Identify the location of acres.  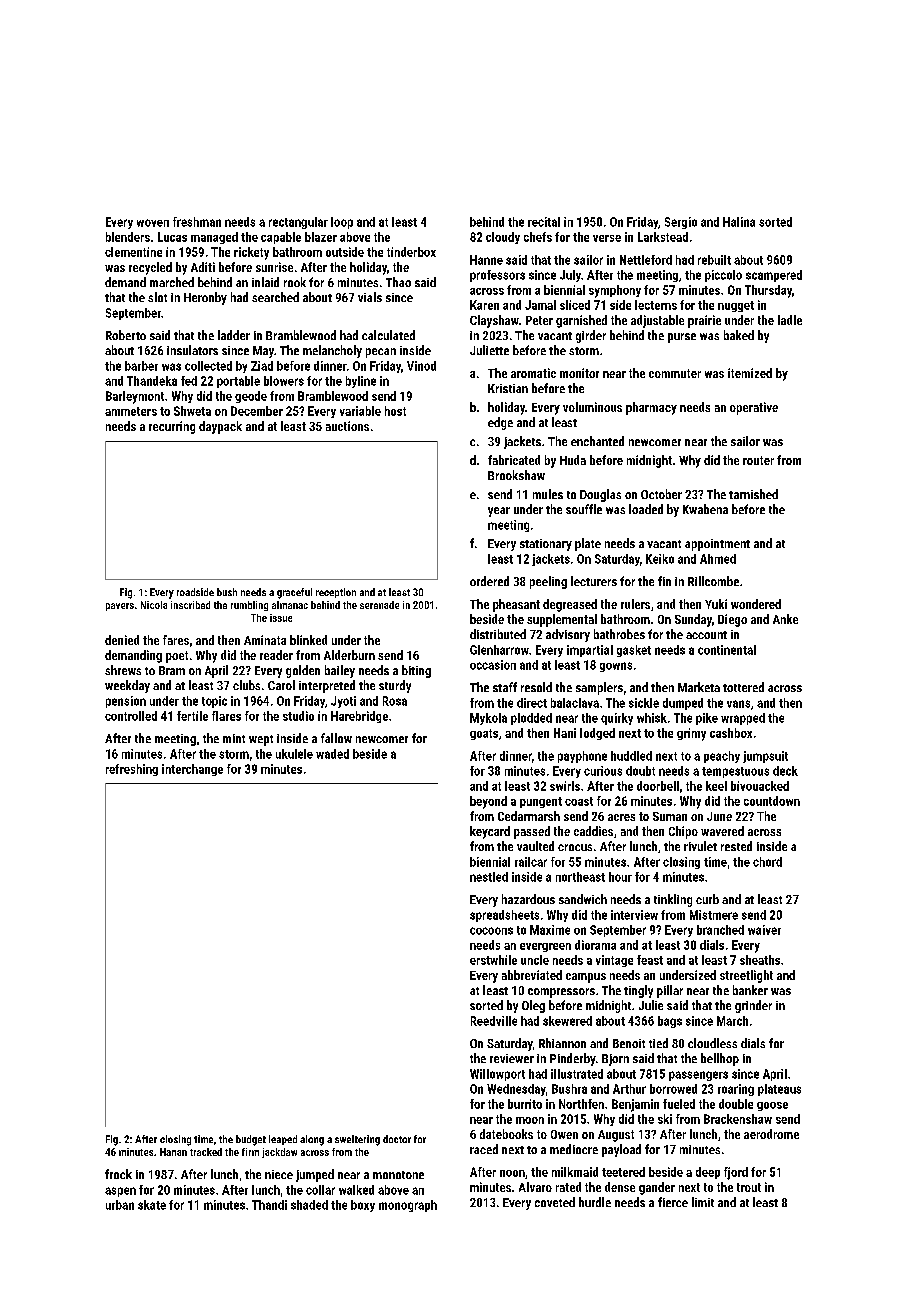
(621, 817).
